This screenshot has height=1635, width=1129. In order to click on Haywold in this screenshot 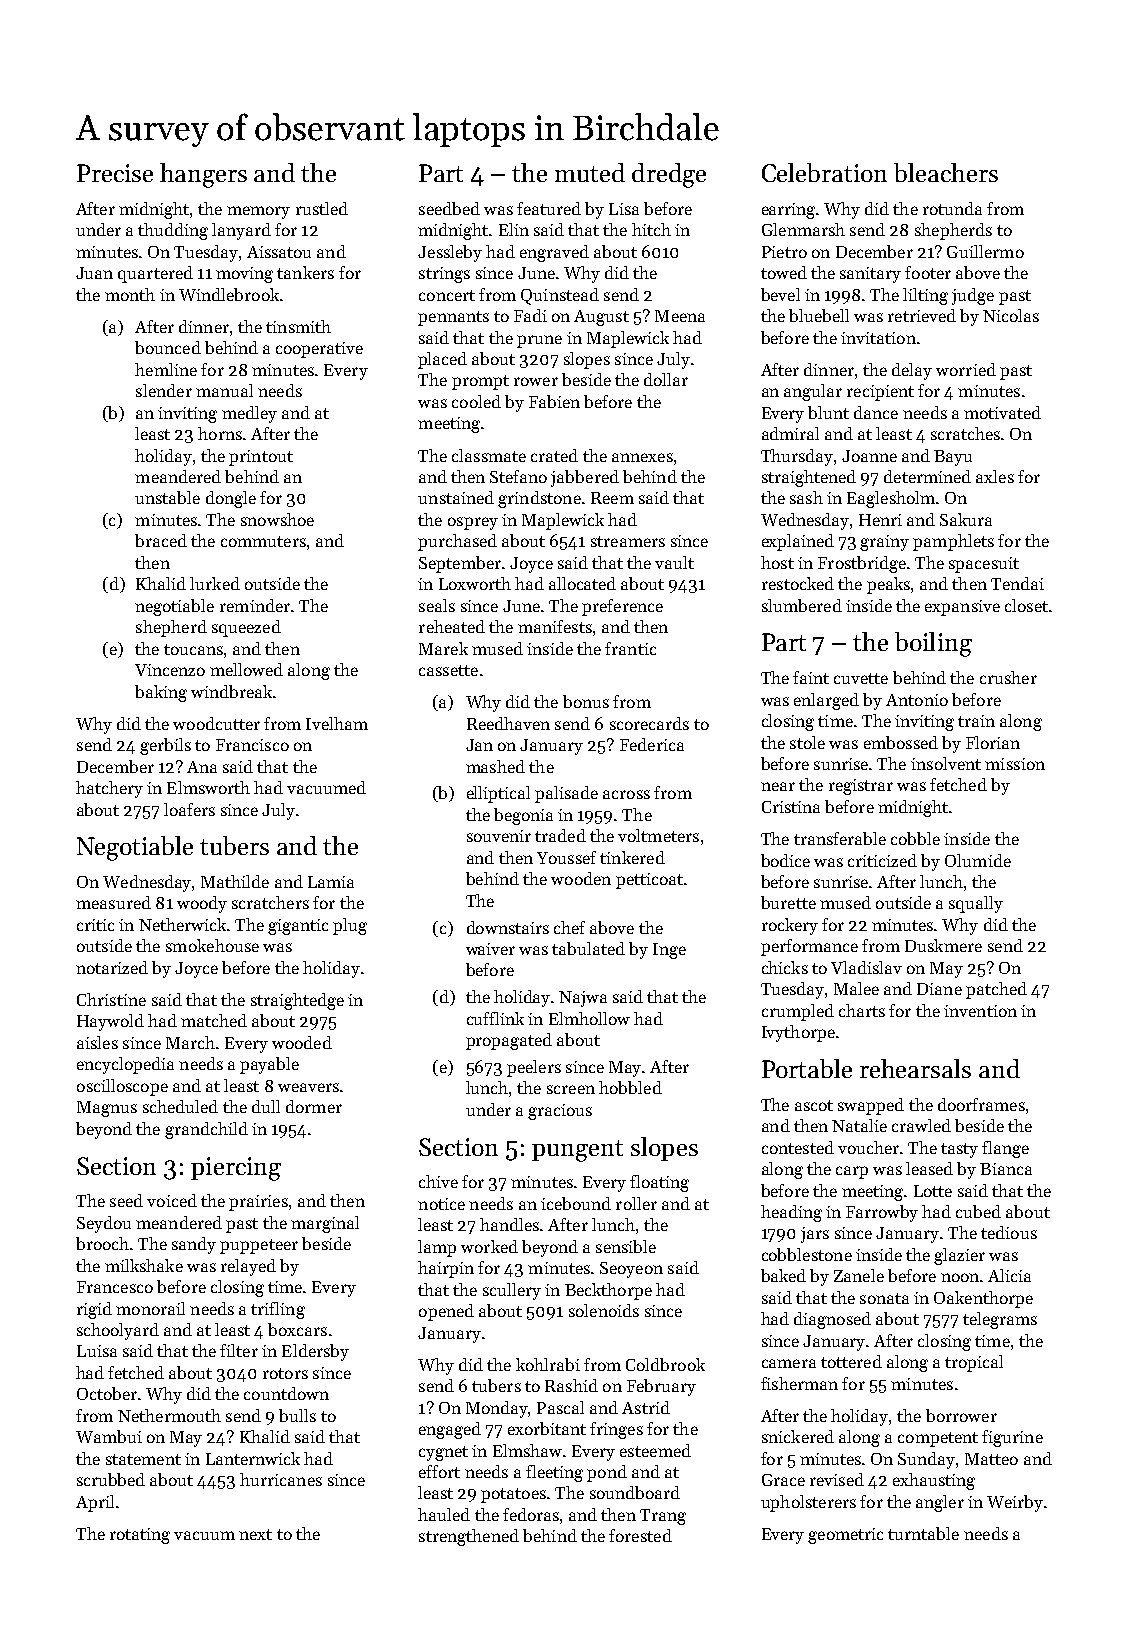, I will do `click(110, 1022)`.
